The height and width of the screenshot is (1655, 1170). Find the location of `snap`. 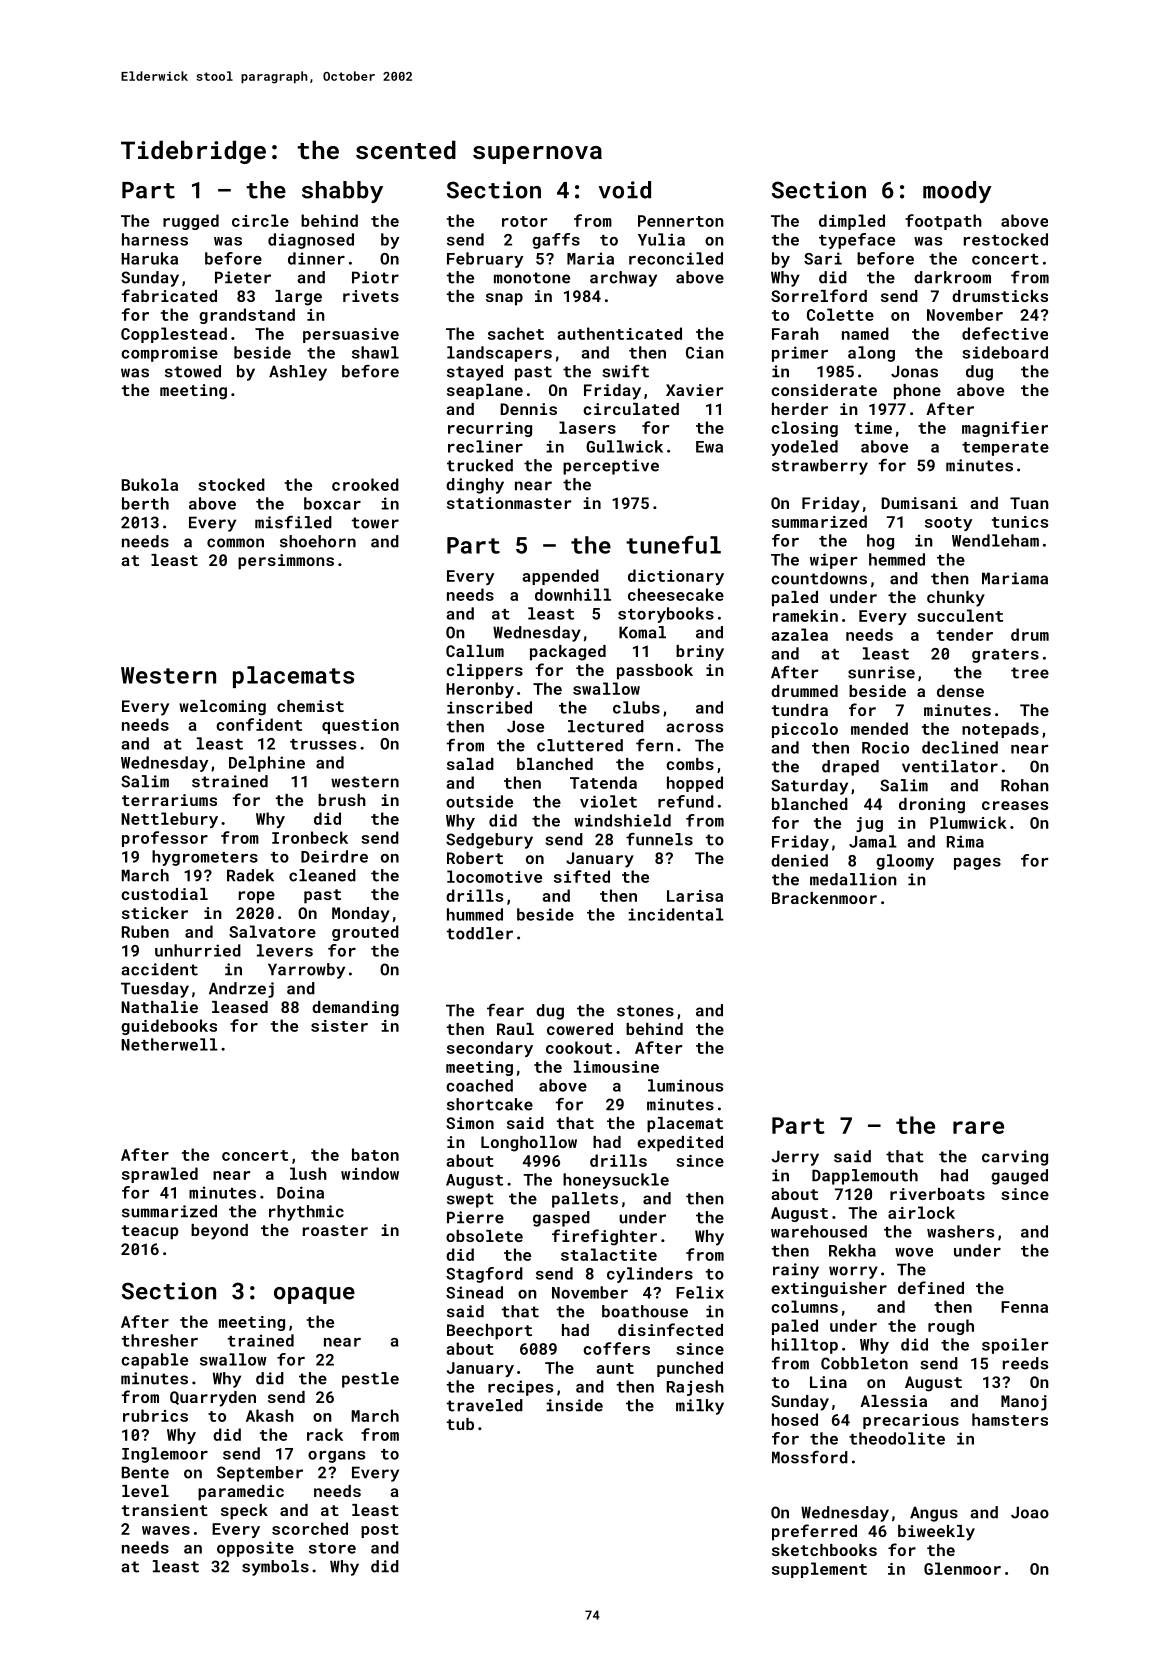

snap is located at coordinates (504, 299).
